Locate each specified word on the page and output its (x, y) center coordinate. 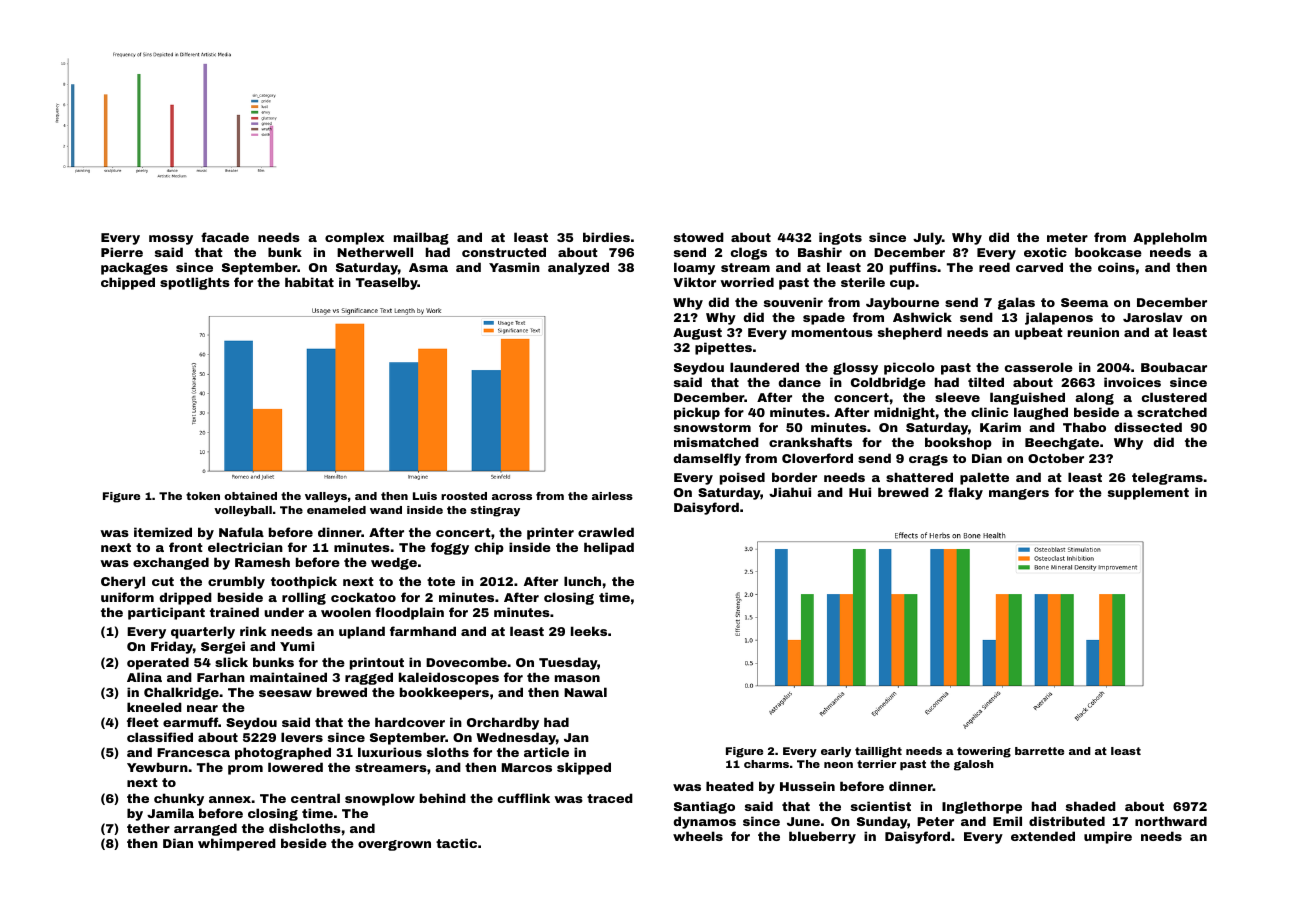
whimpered (237, 844)
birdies (606, 237)
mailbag (421, 238)
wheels (698, 836)
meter (1067, 237)
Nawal (585, 692)
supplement (1148, 493)
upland (362, 632)
